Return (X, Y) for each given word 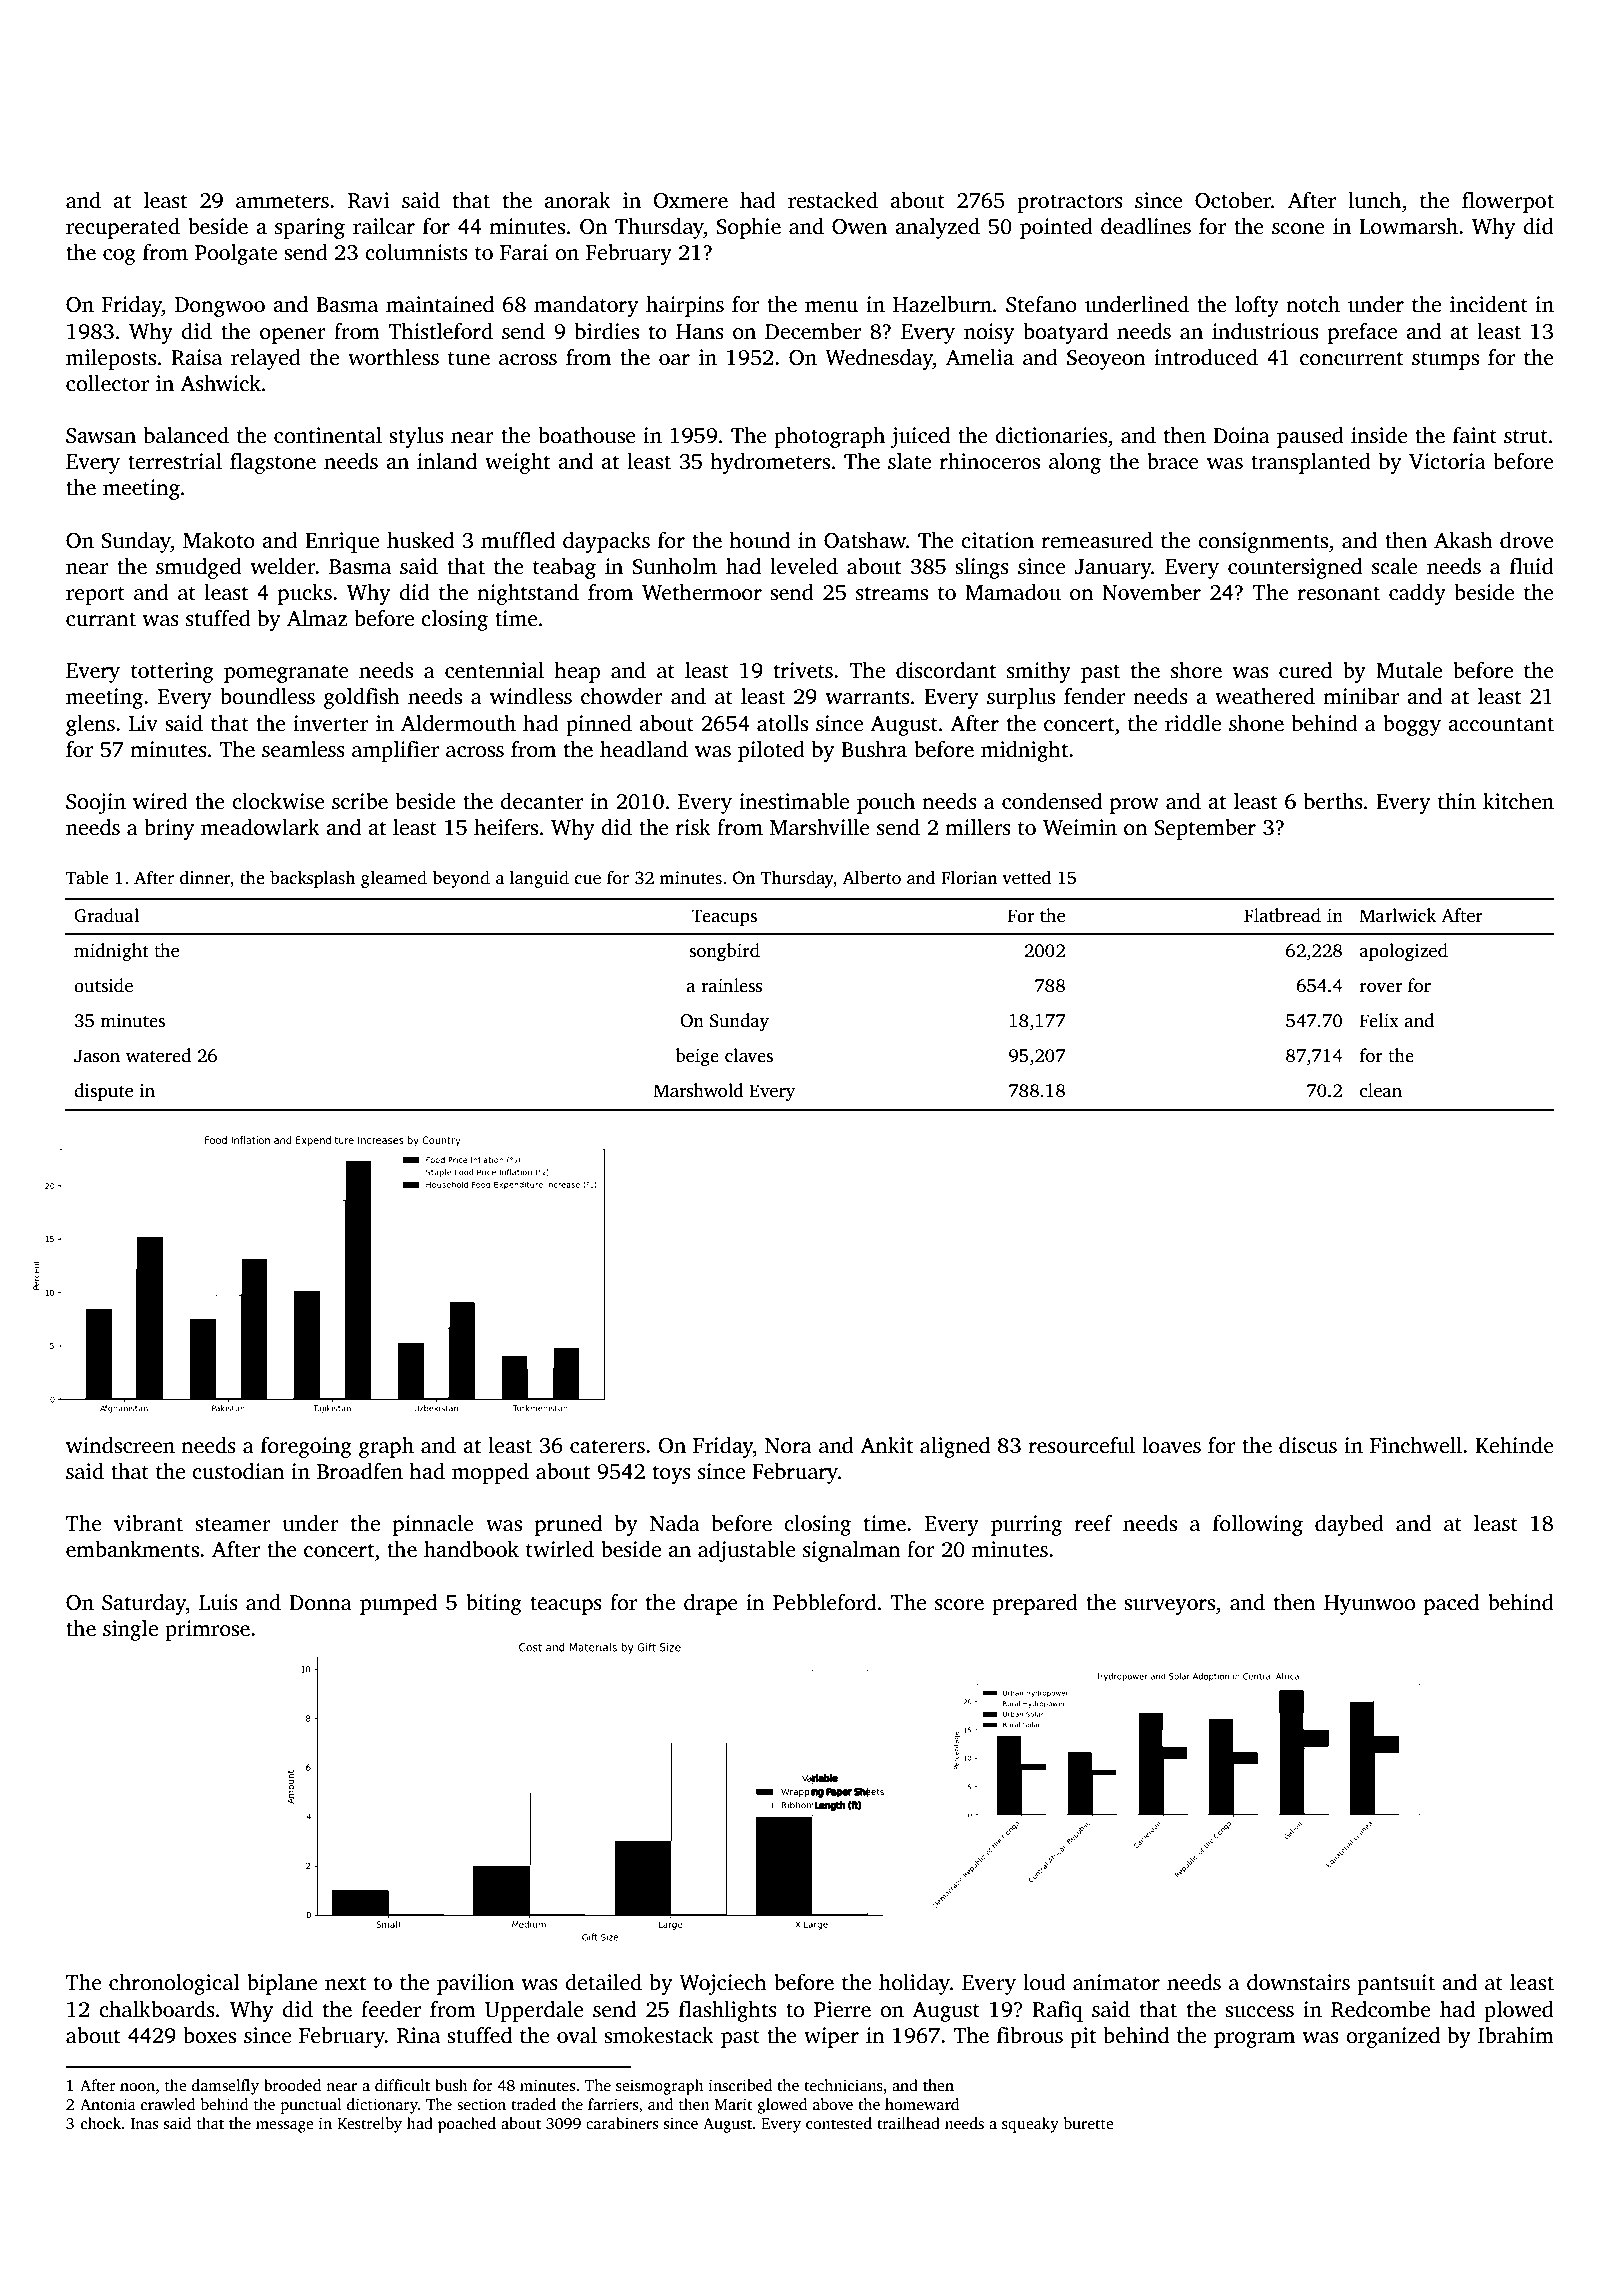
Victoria (1447, 461)
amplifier (395, 751)
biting (494, 1604)
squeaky (1030, 2125)
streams (892, 594)
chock (101, 2123)
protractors (1070, 204)
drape (711, 1604)
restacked (833, 200)
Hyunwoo (1369, 1605)
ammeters (282, 202)
